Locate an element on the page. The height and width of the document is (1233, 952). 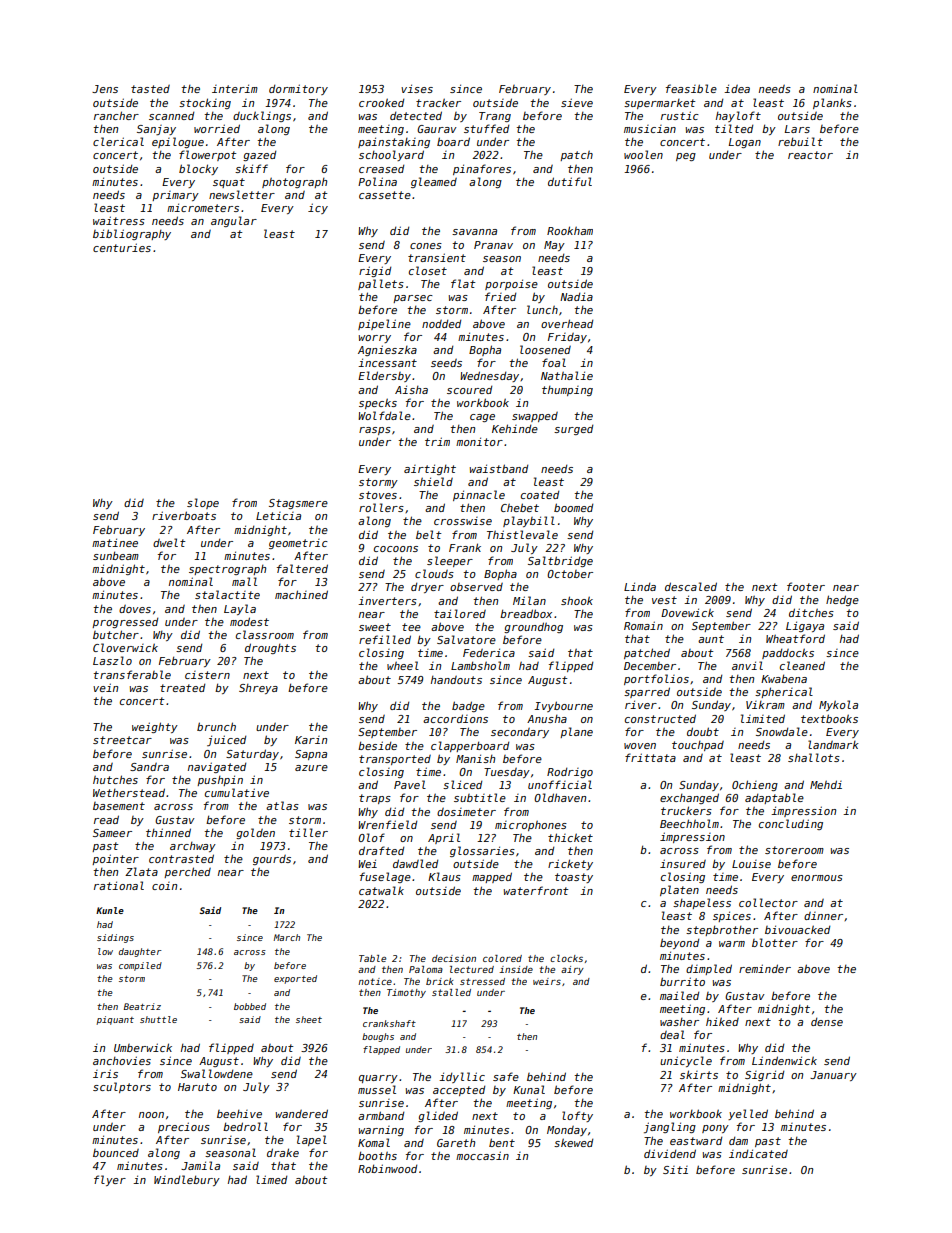
tiller is located at coordinates (308, 832).
